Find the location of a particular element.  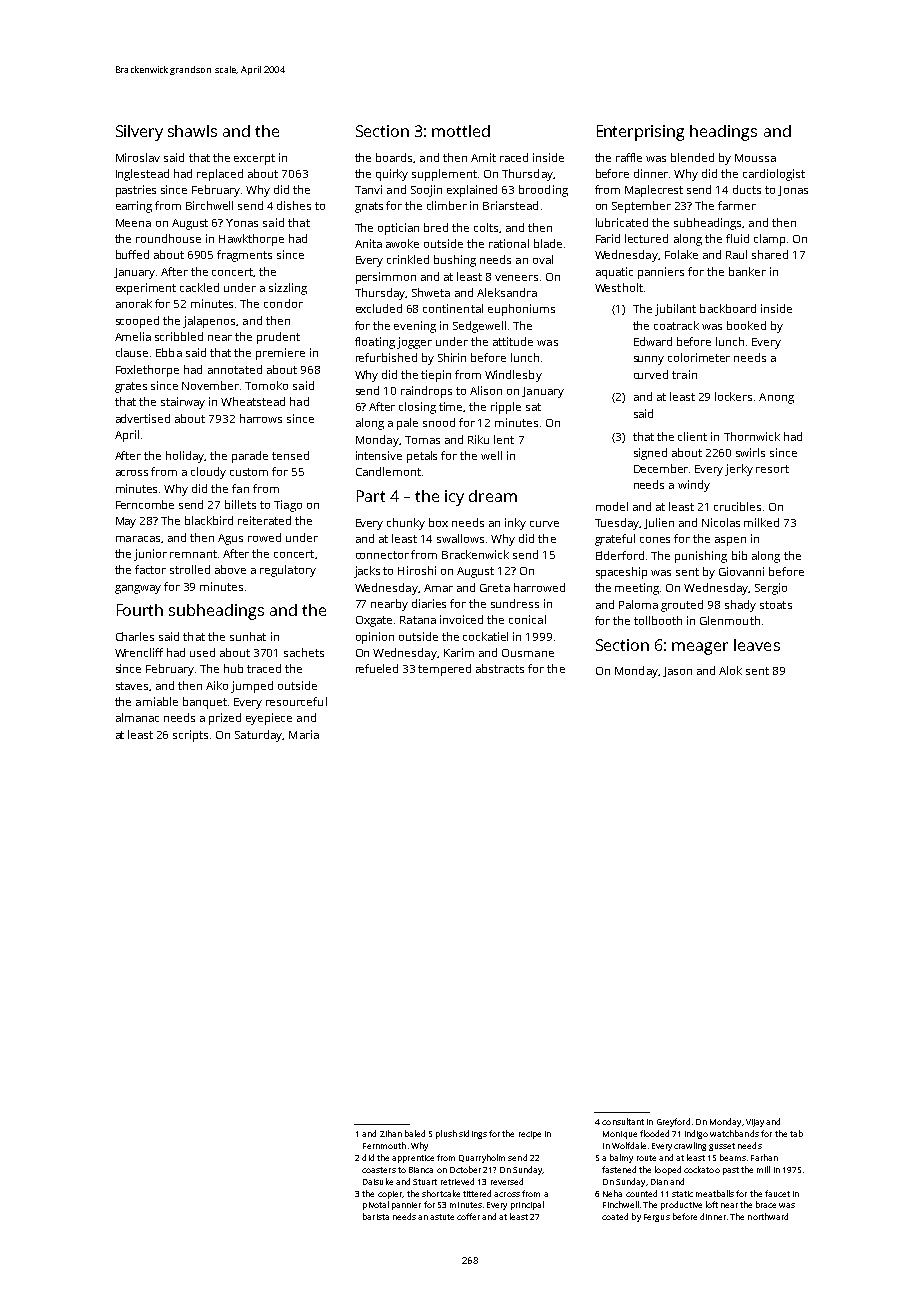

recipe is located at coordinates (530, 1135).
